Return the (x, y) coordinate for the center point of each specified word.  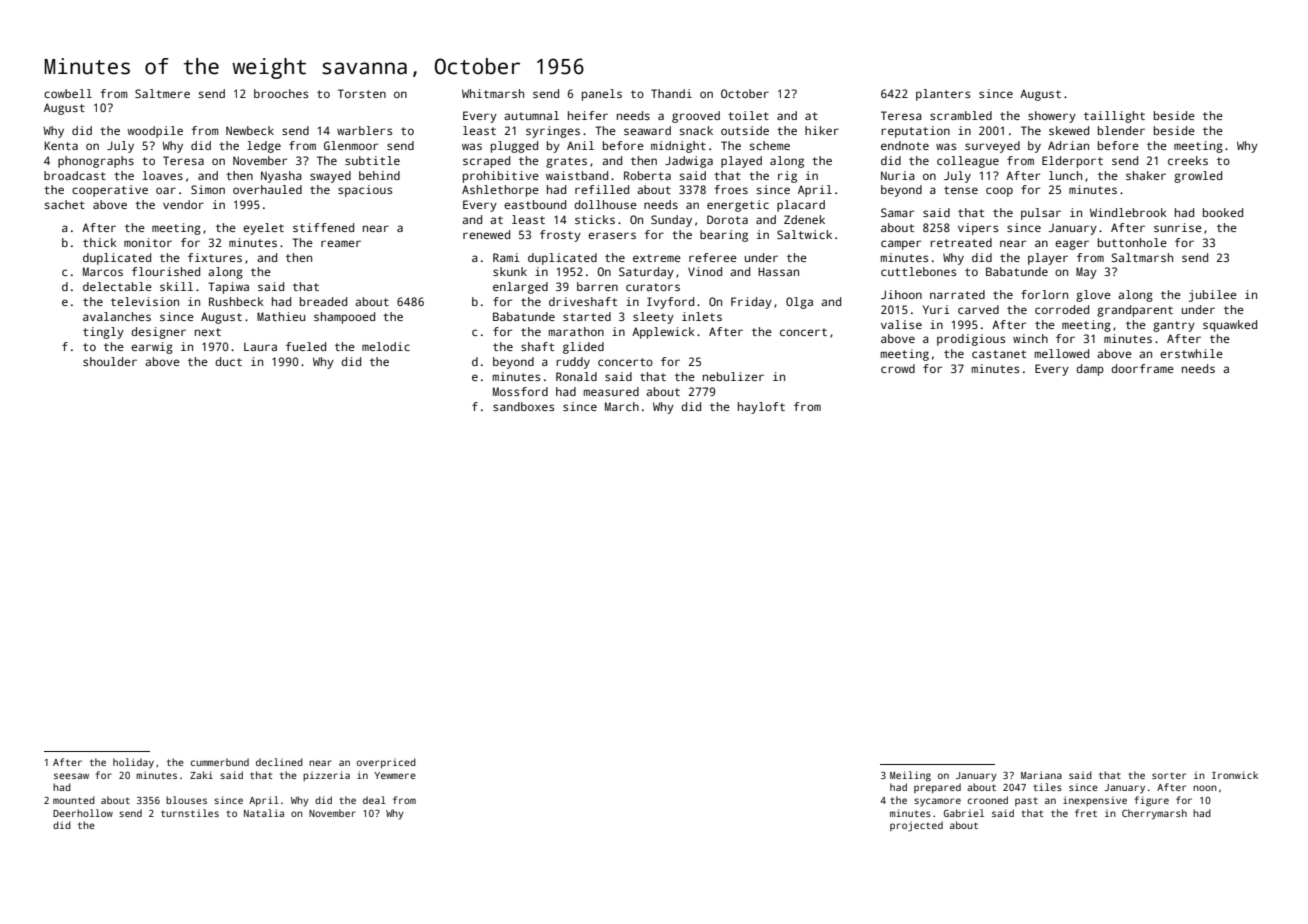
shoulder (110, 361)
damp (1090, 370)
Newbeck (250, 130)
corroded (1062, 309)
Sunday (671, 221)
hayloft (761, 408)
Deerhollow (83, 813)
